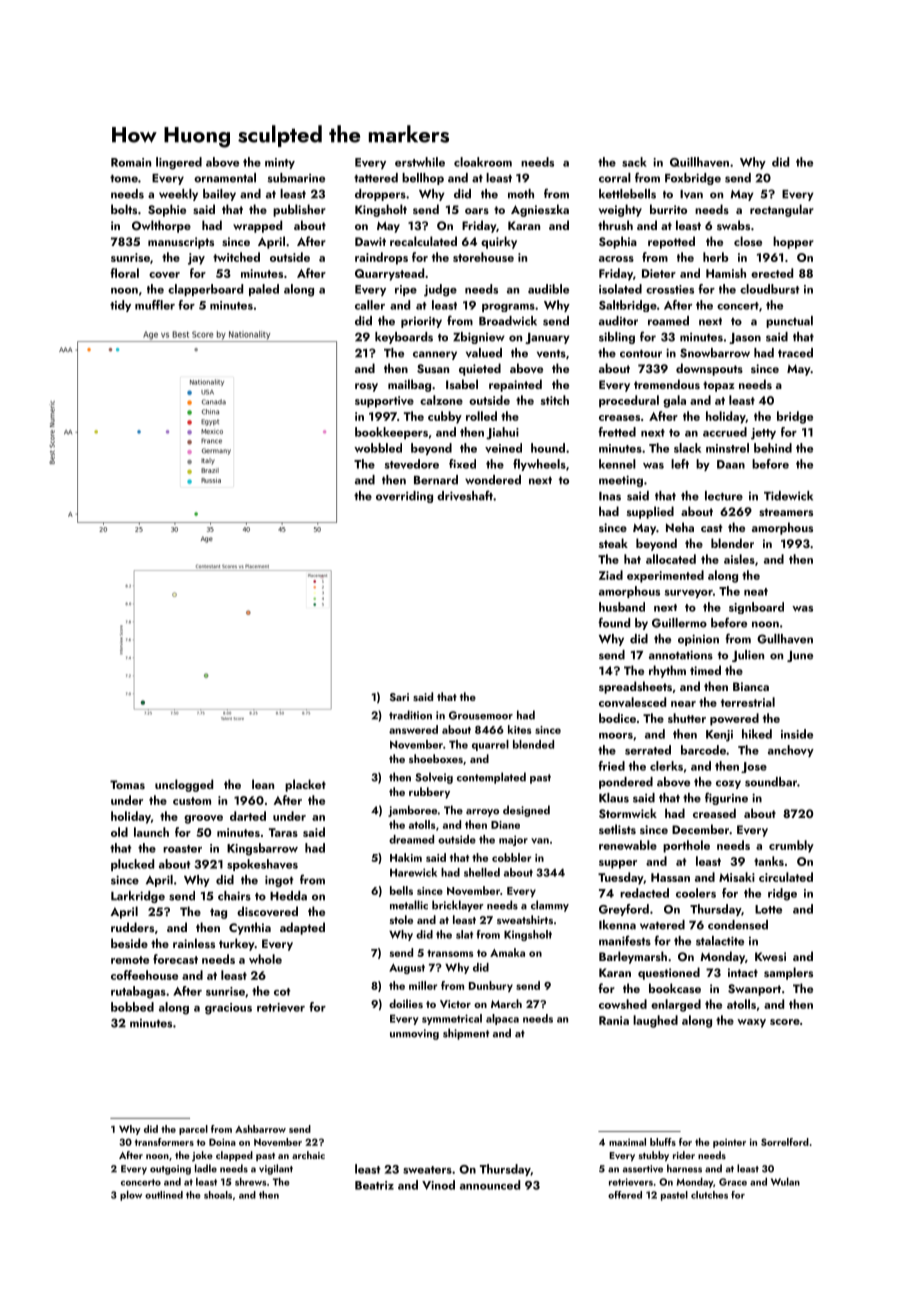 The image size is (924, 1308). Describe the element at coordinates (406, 857) in the image. I see `Hakim` at that location.
